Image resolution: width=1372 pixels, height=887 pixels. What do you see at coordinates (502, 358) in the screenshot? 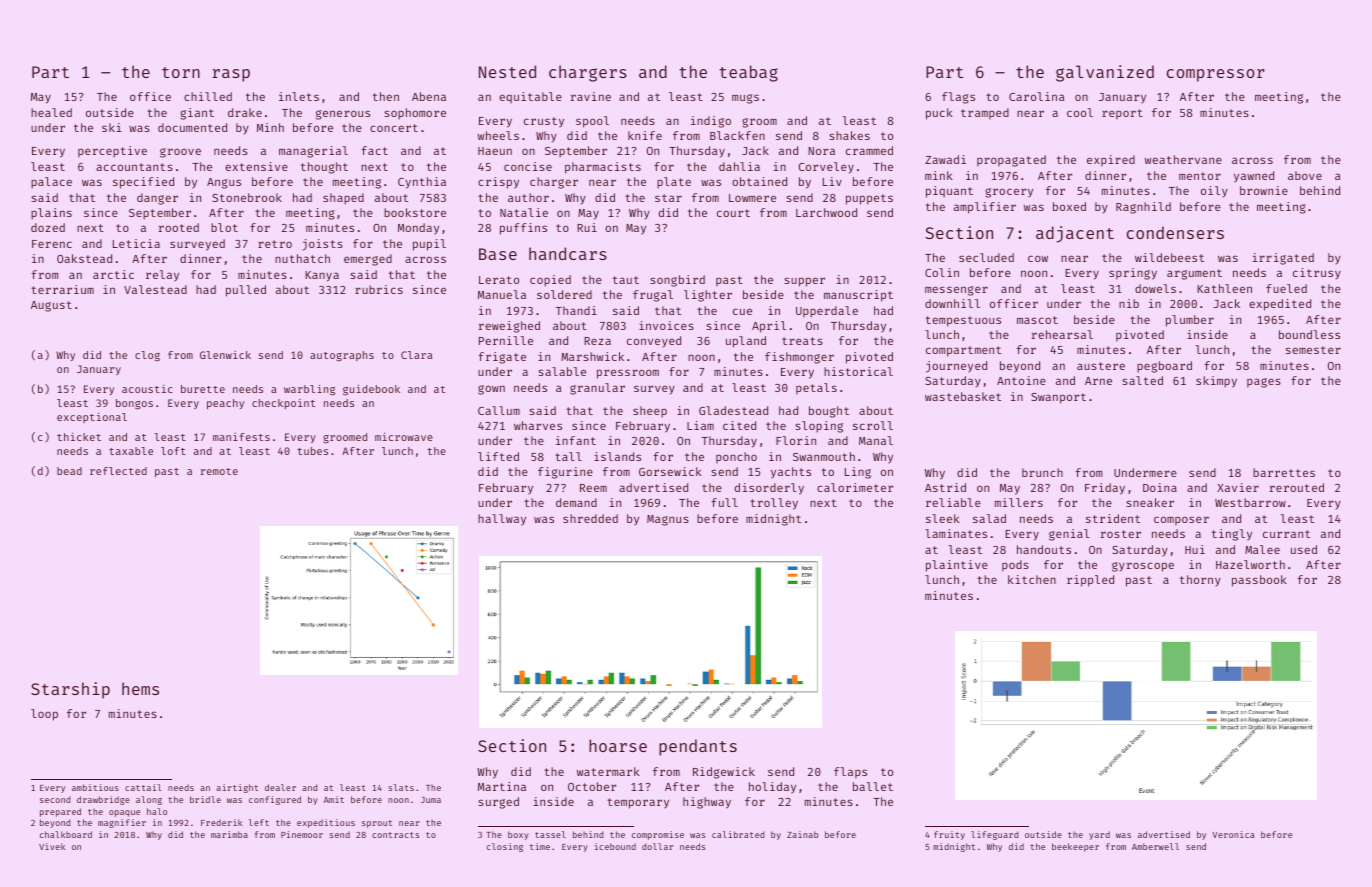
I see `frigate` at bounding box center [502, 358].
